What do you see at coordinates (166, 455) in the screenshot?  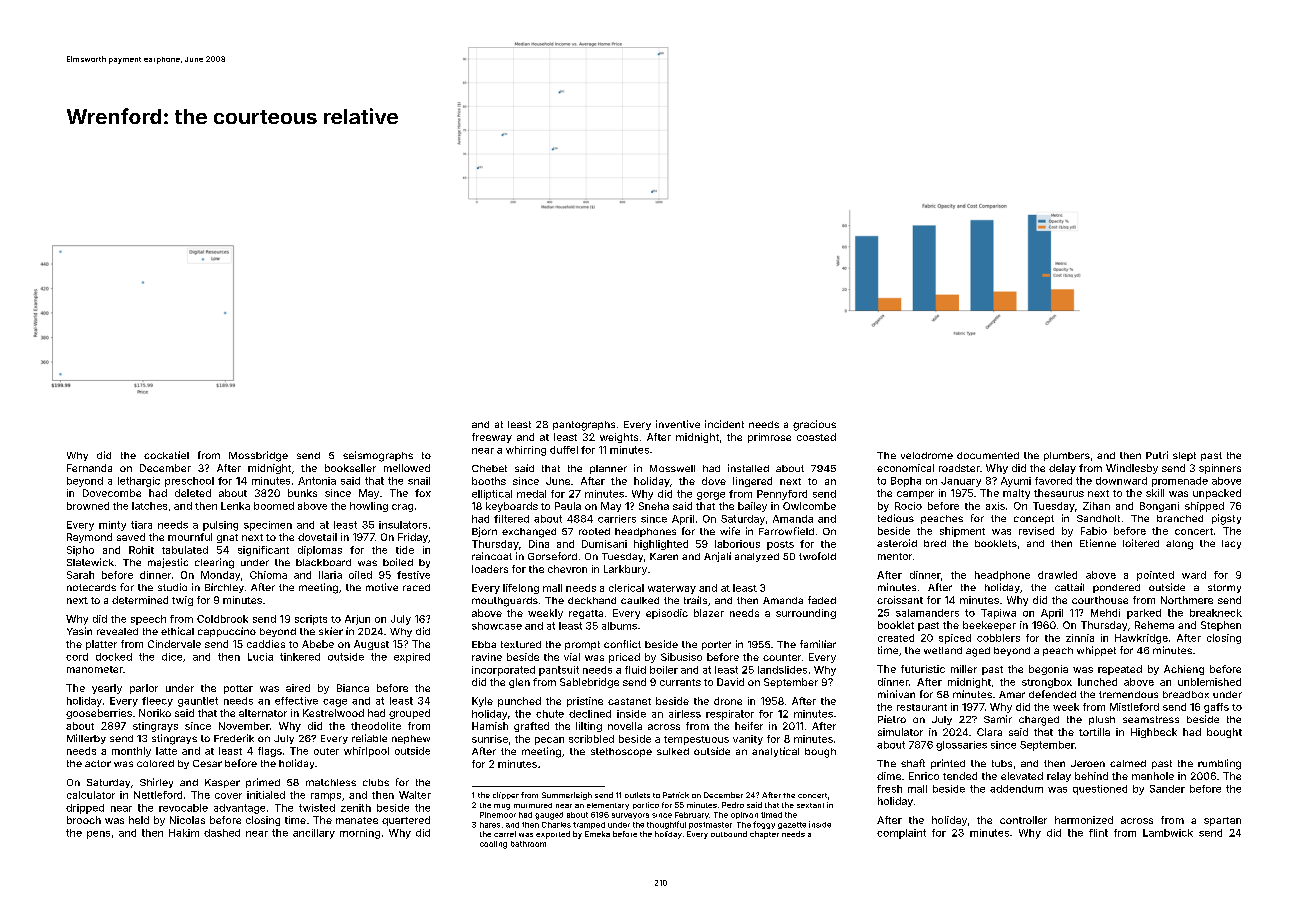 I see `cockatiel` at bounding box center [166, 455].
